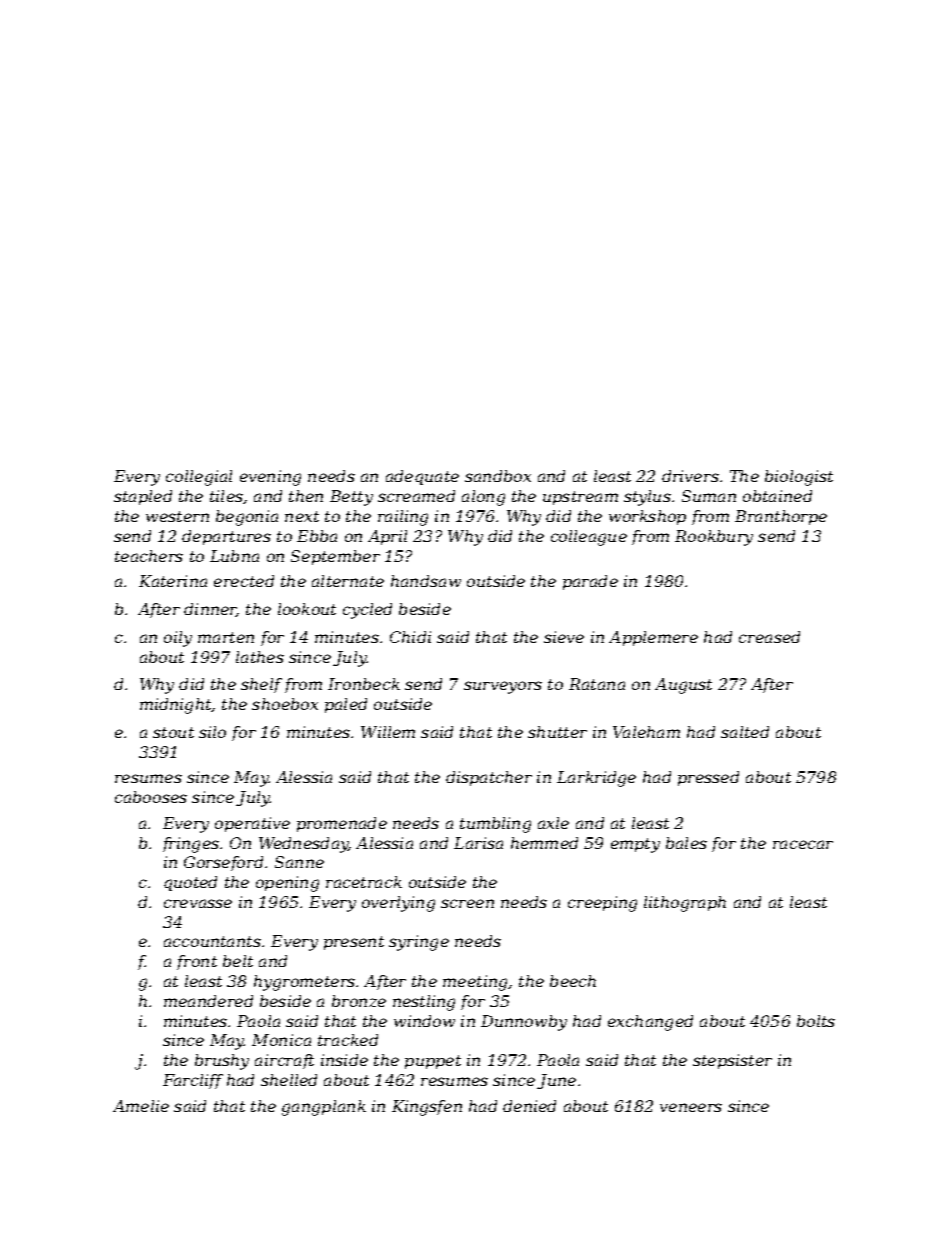 The height and width of the screenshot is (1233, 952). What do you see at coordinates (602, 904) in the screenshot?
I see `creeping` at bounding box center [602, 904].
